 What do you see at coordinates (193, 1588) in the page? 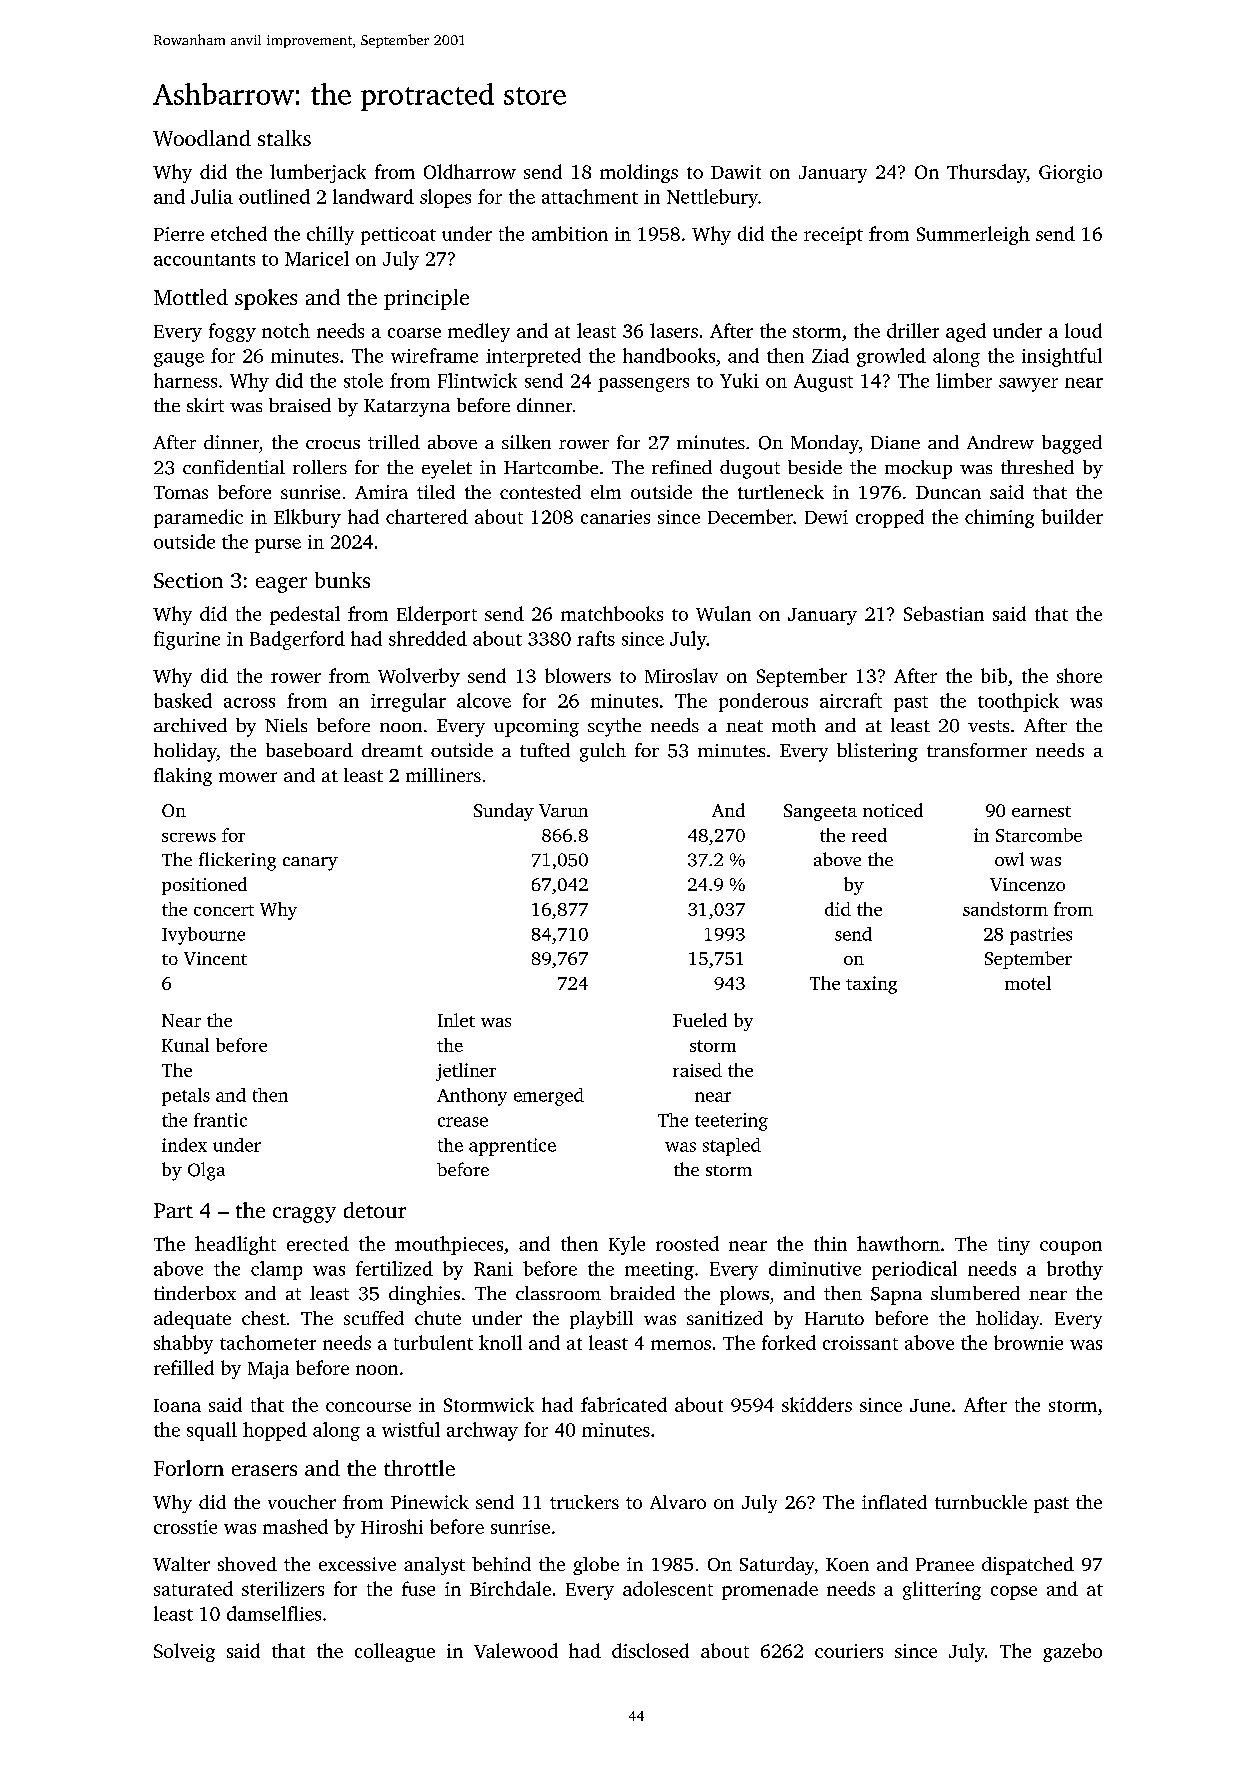
I see `saturated` at bounding box center [193, 1588].
